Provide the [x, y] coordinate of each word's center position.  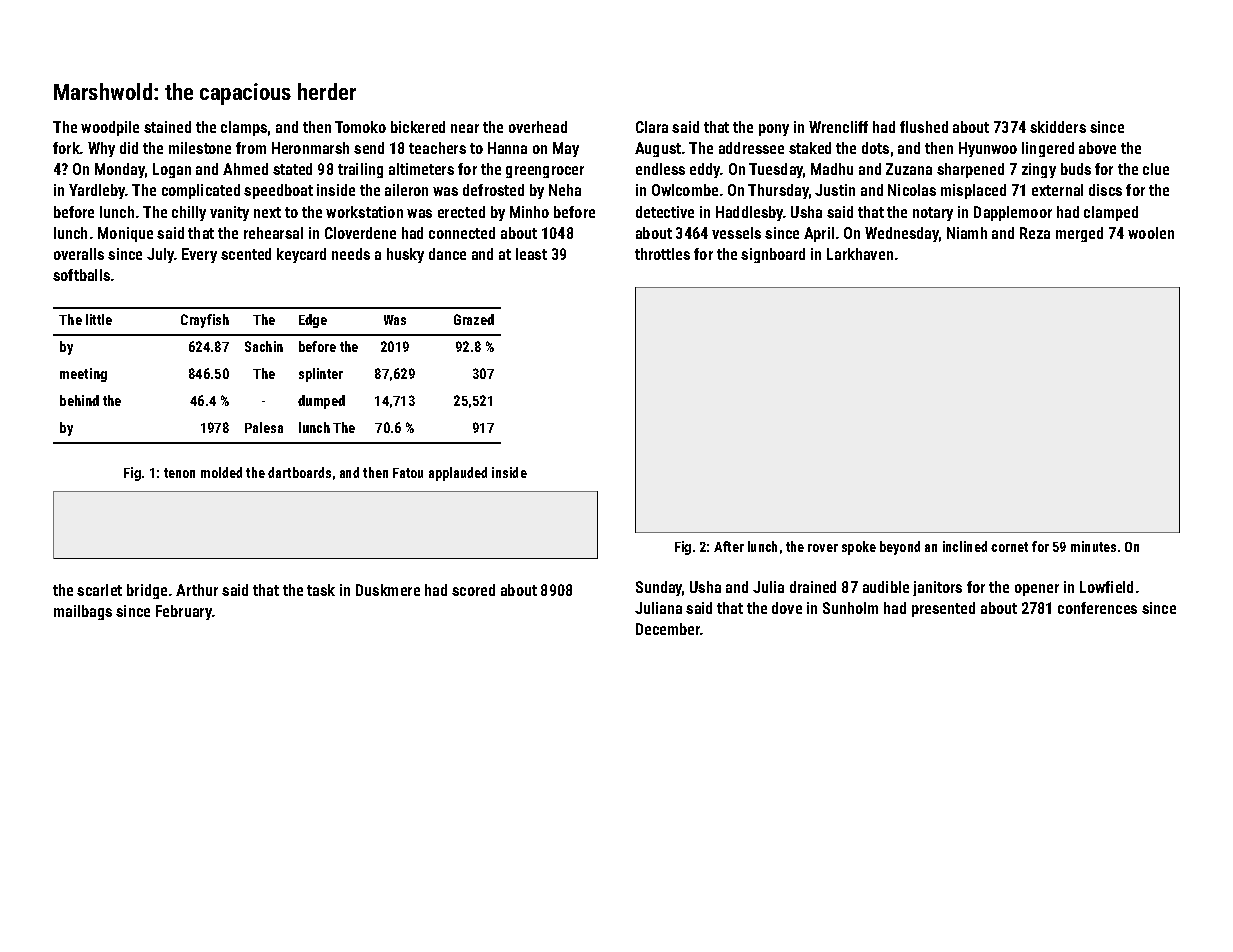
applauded [458, 474]
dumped [321, 402]
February [184, 612]
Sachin [264, 346]
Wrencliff [838, 127]
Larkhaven [860, 254]
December [668, 629]
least [531, 254]
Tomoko [360, 127]
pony [774, 130]
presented [943, 609]
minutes [1093, 546]
